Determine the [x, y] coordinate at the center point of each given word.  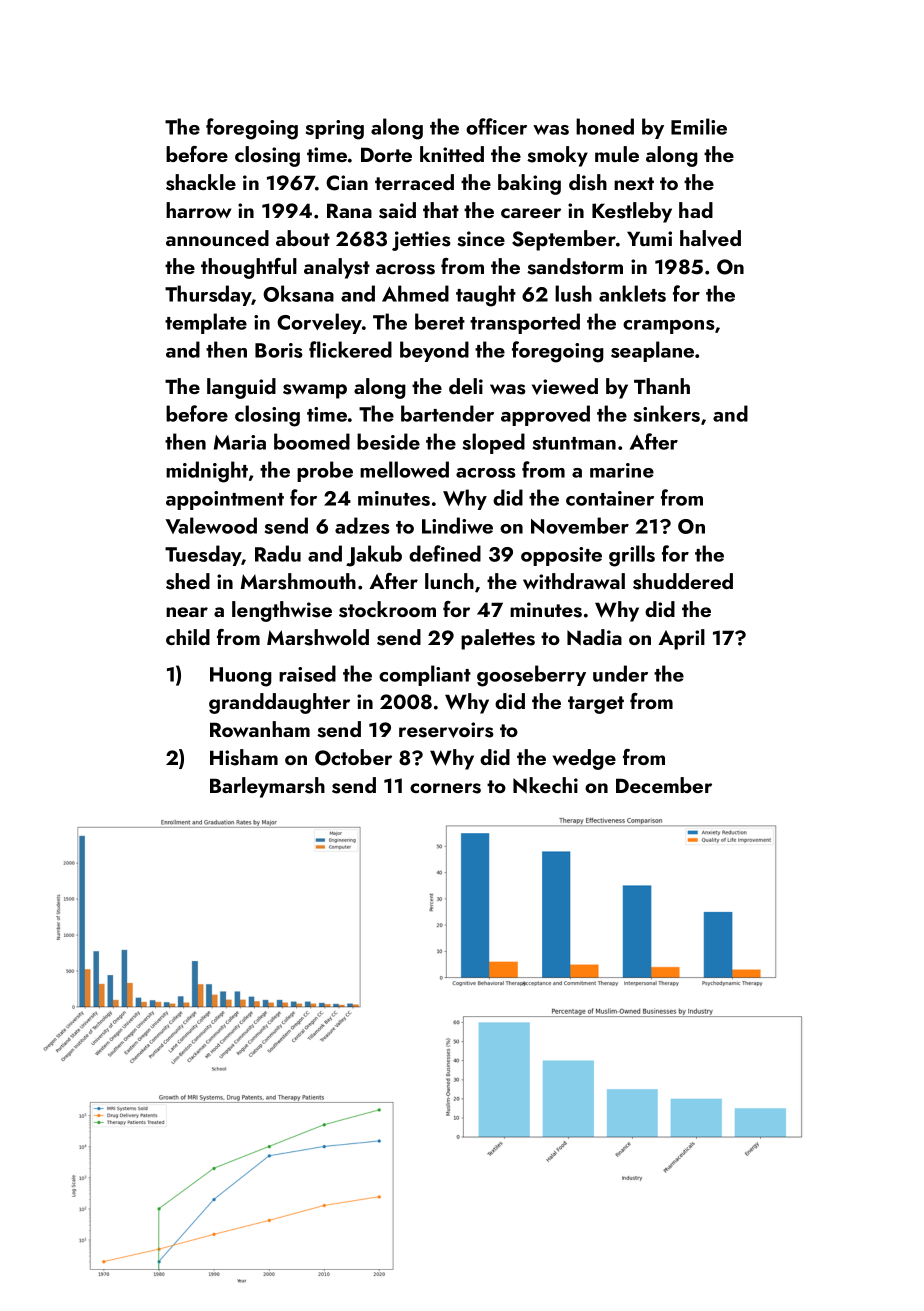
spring [335, 130]
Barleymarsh [267, 787]
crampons [669, 327]
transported [525, 323]
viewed [565, 386]
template [206, 323]
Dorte [386, 154]
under [620, 673]
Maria [240, 442]
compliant [425, 675]
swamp [315, 391]
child [188, 637]
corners [445, 788]
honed [605, 126]
